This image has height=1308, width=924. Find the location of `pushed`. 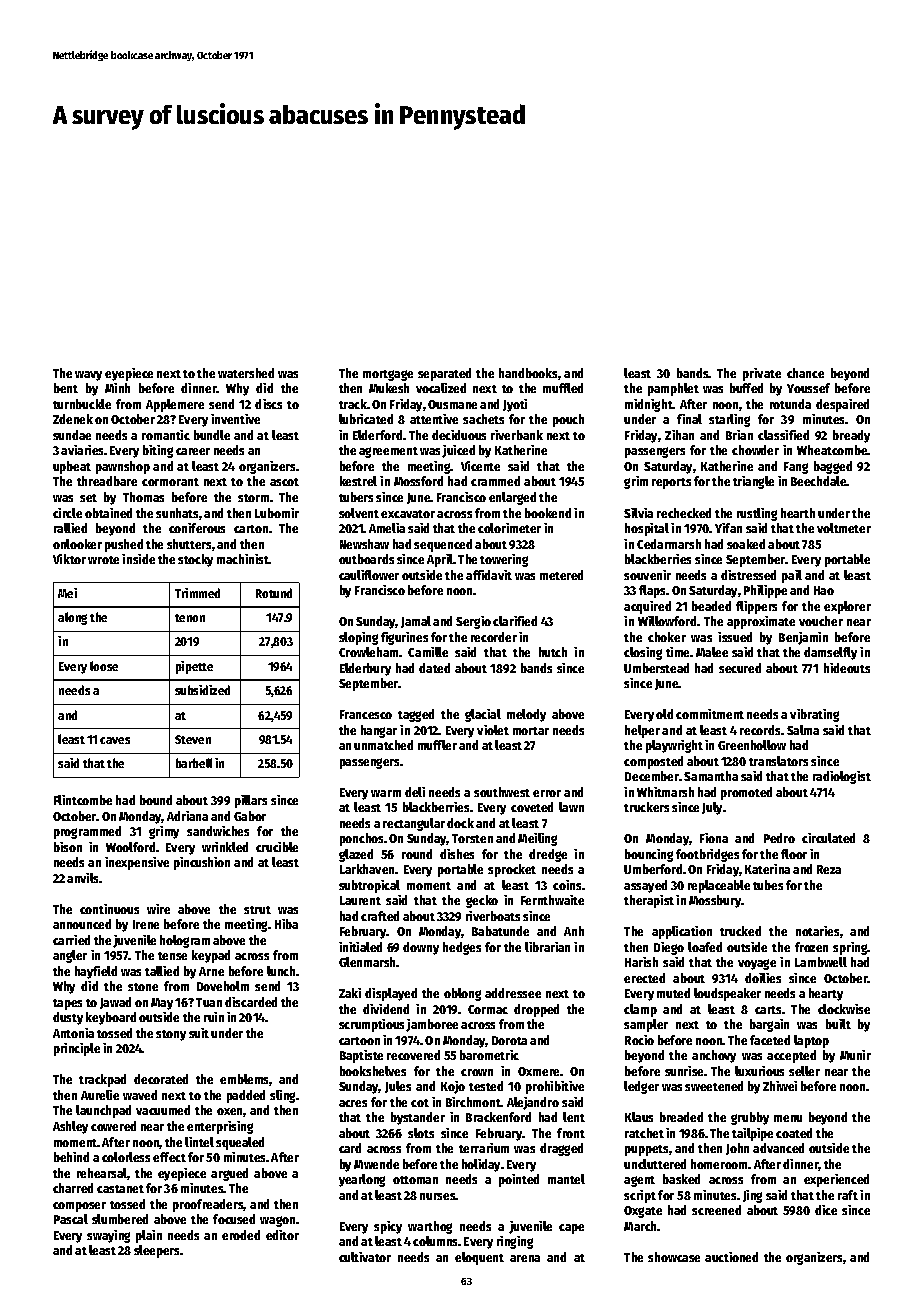

pushed is located at coordinates (124, 545).
